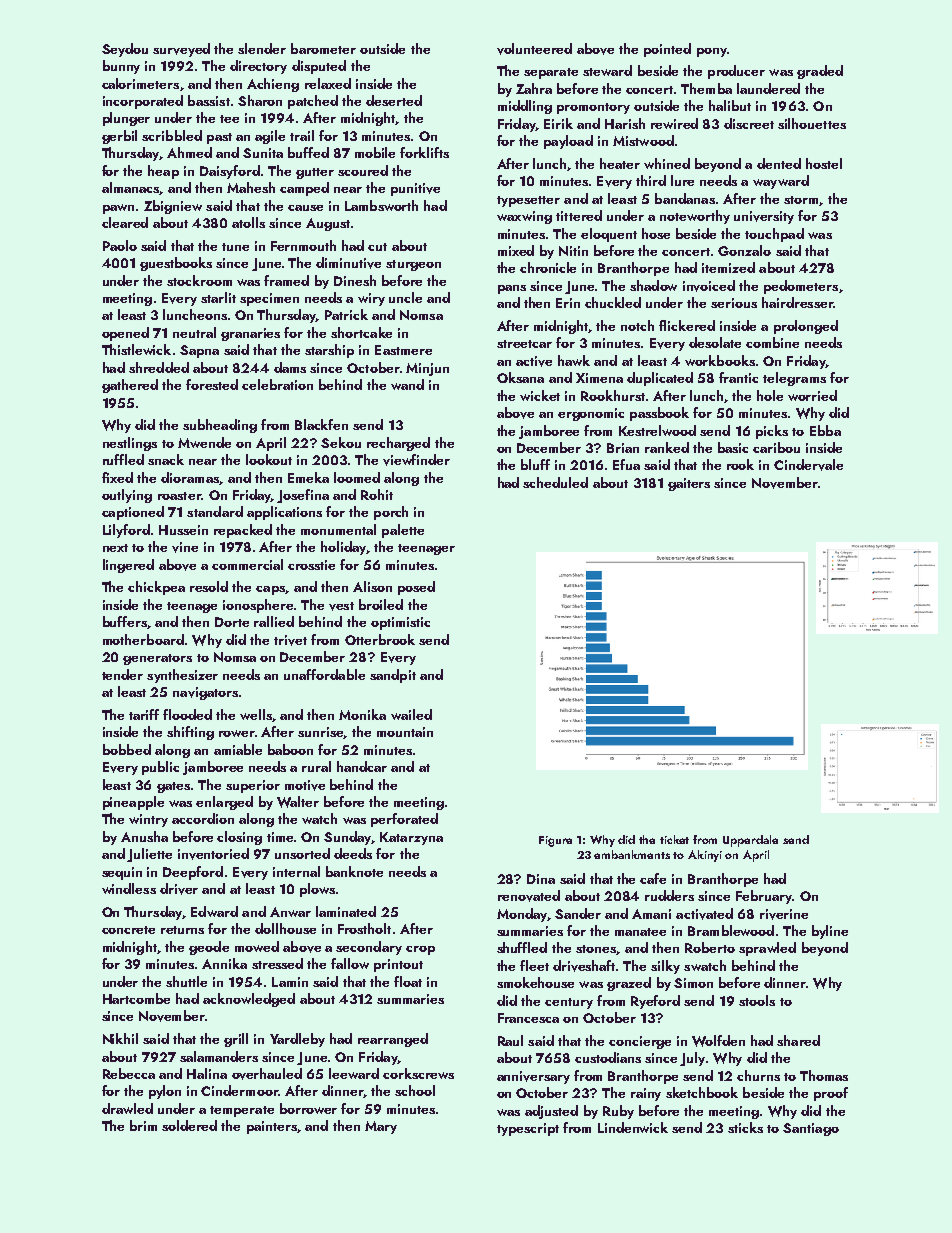 The height and width of the document is (1233, 952). I want to click on surveyed, so click(181, 50).
